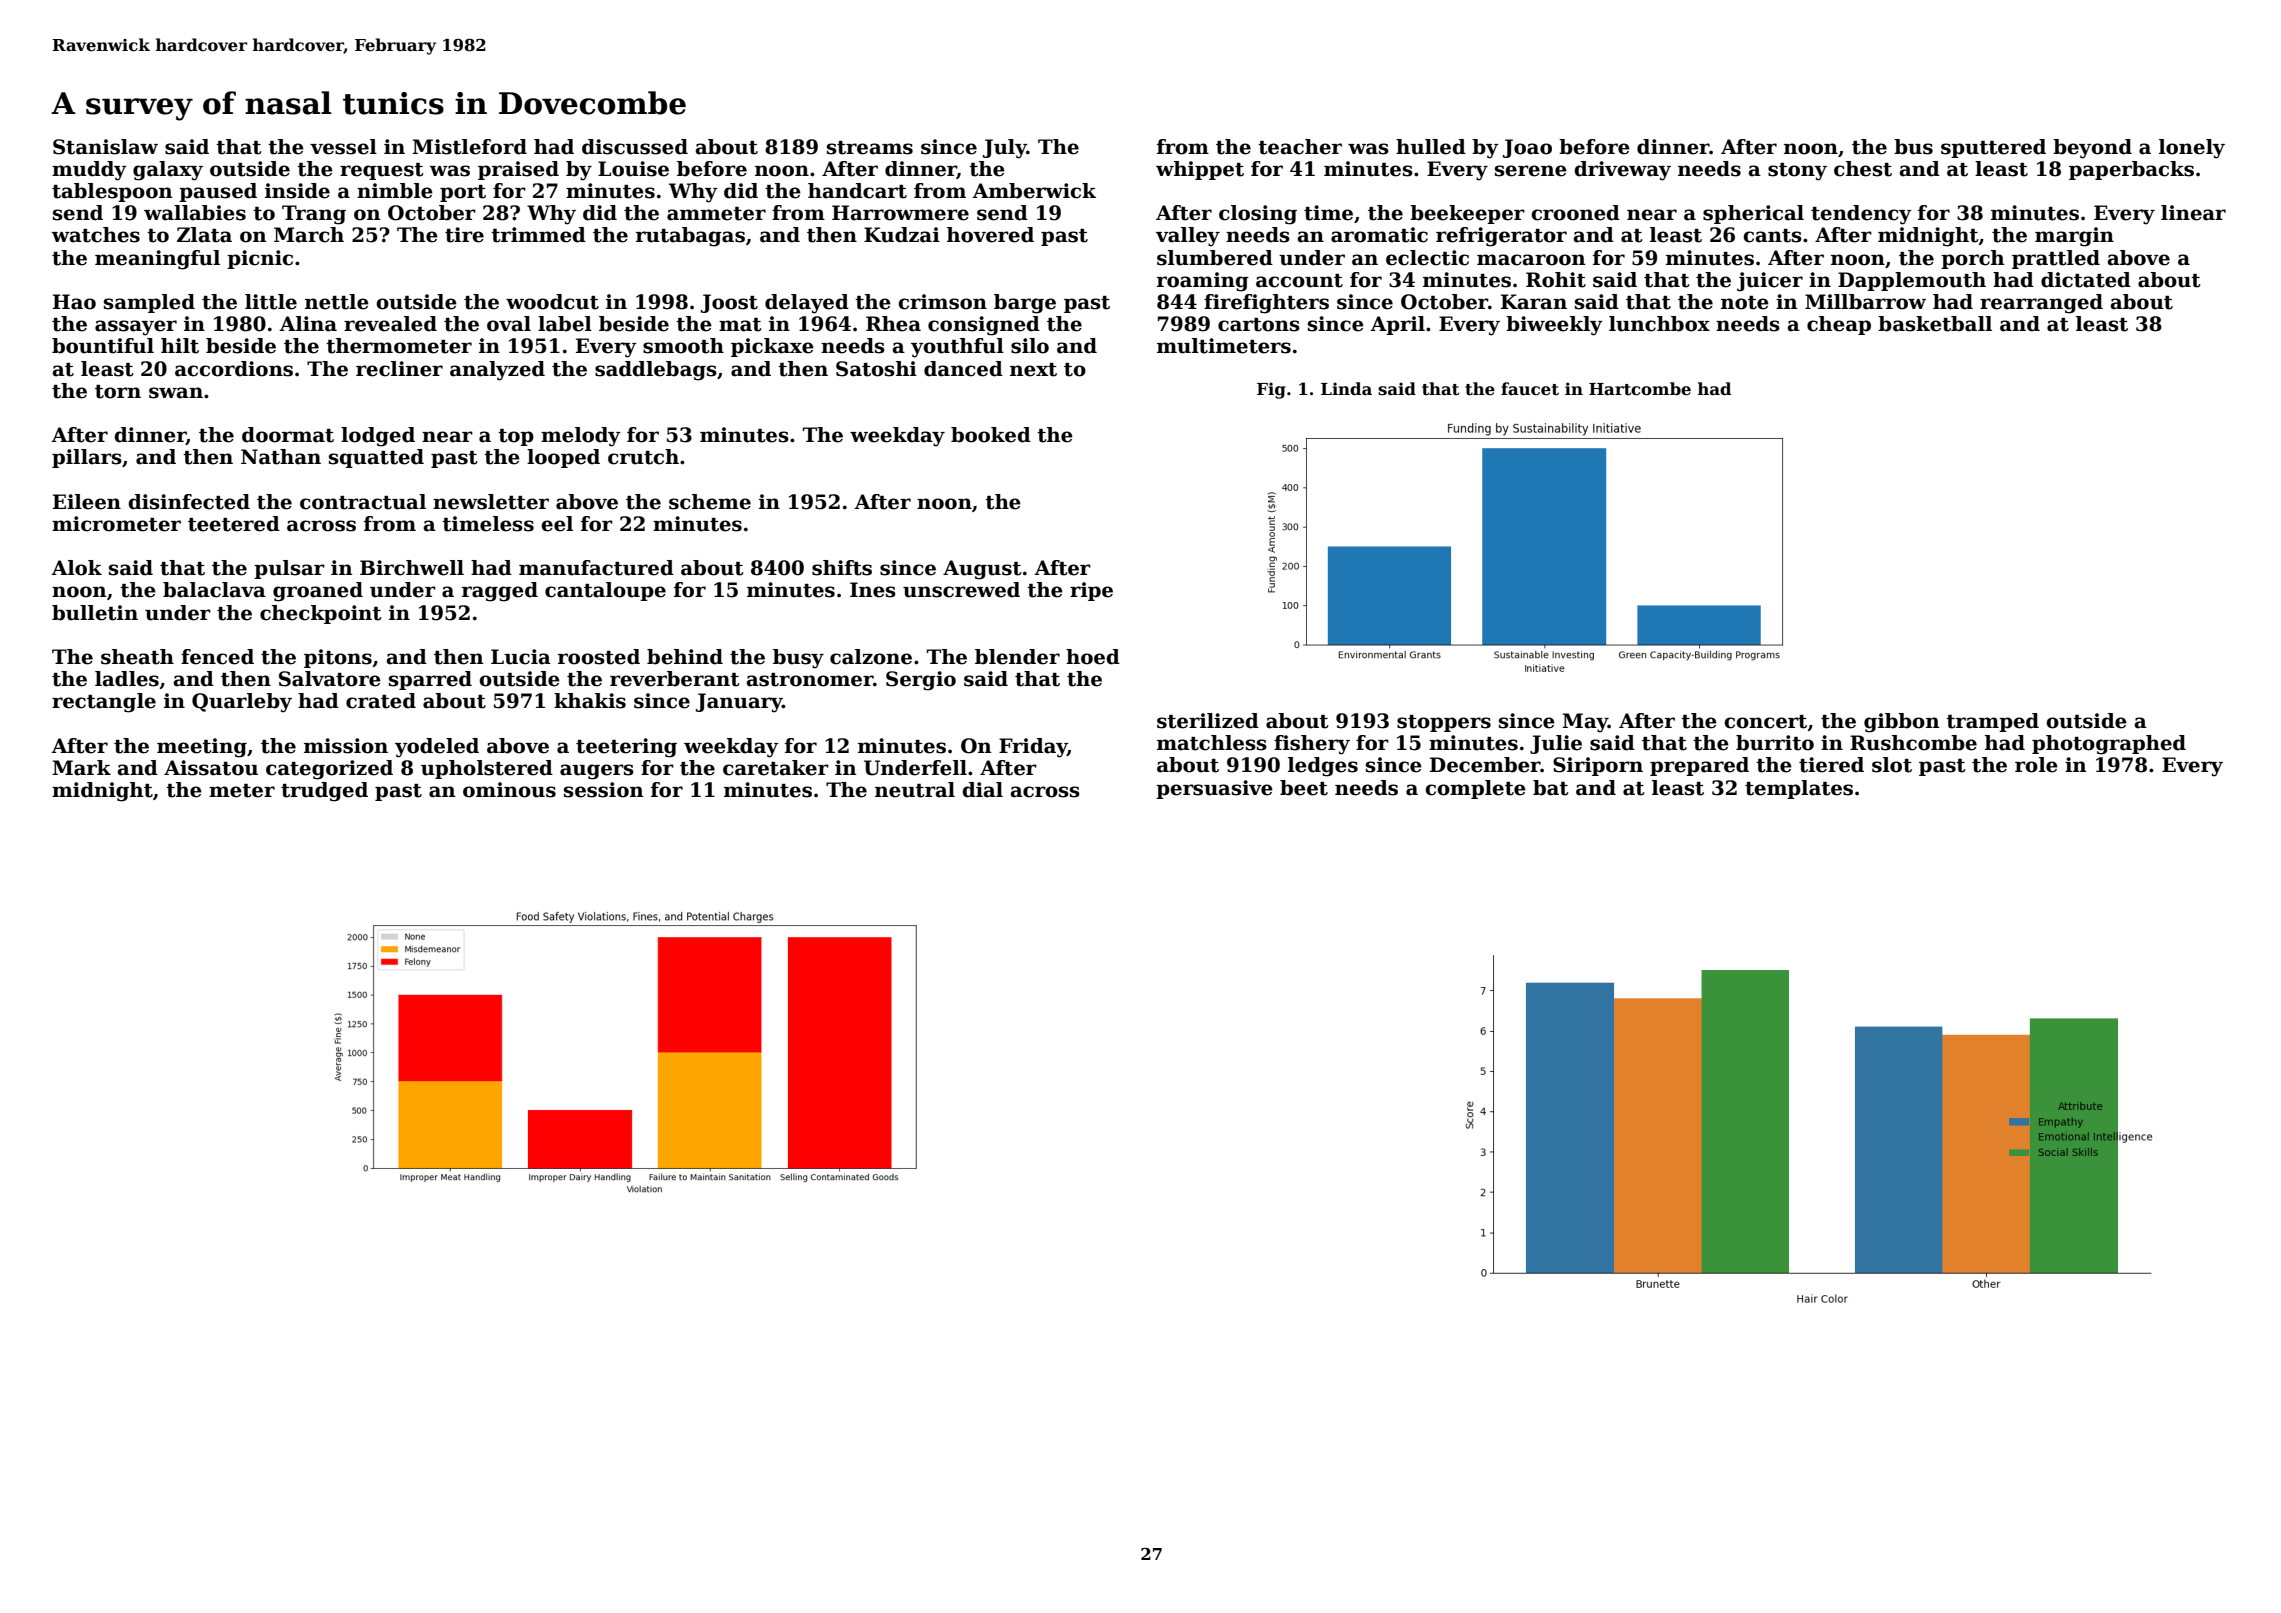 The height and width of the screenshot is (1613, 2281). I want to click on tramped, so click(1992, 722).
